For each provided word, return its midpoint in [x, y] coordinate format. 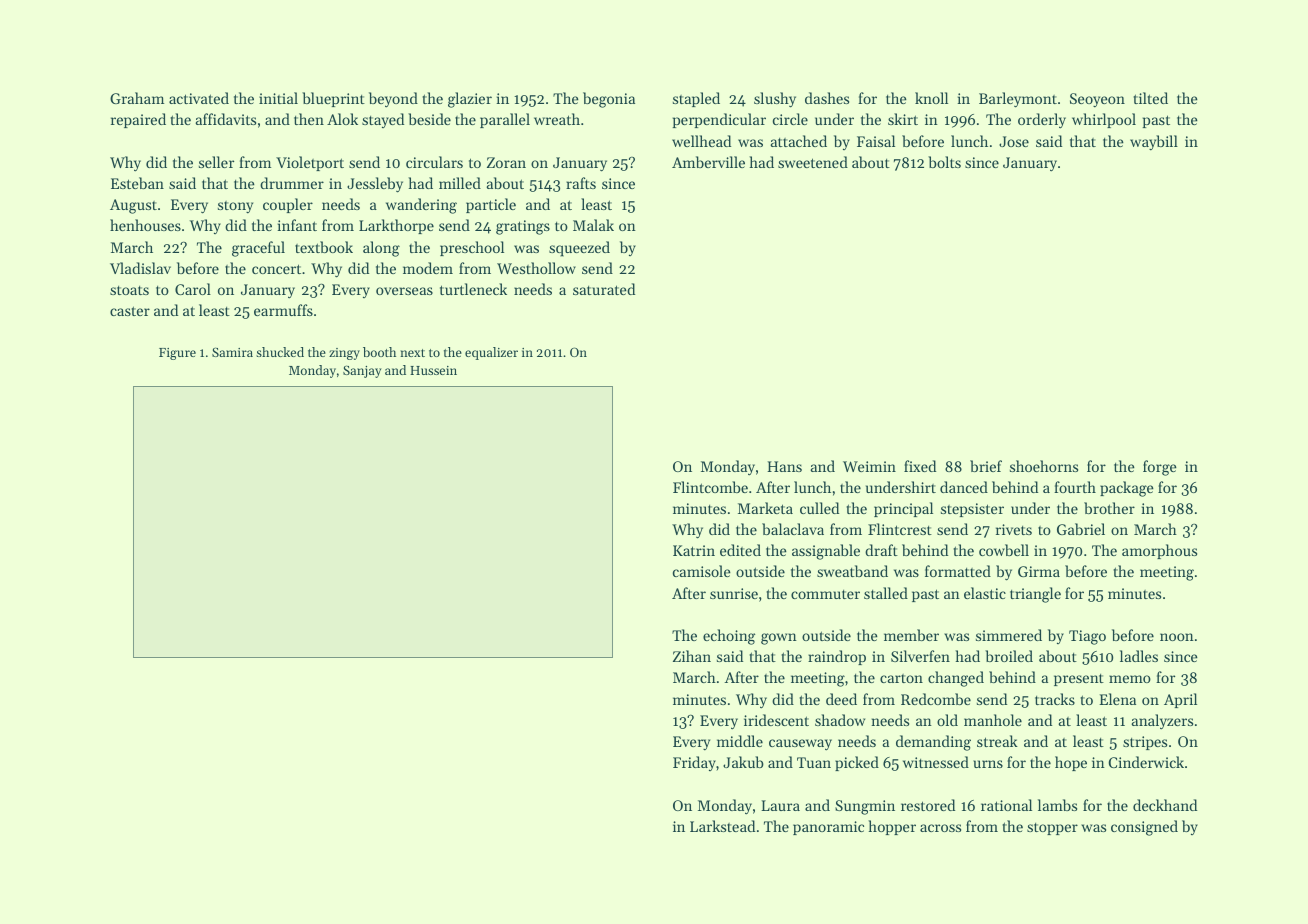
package [1127, 489]
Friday [694, 763]
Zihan [692, 656]
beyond [393, 100]
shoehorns [1044, 466]
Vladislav [140, 268]
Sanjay [362, 371]
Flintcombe [710, 487]
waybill [1154, 142]
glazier [470, 100]
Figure [177, 354]
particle [491, 205]
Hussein [433, 370]
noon [1177, 637]
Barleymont [1018, 100]
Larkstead [722, 826]
